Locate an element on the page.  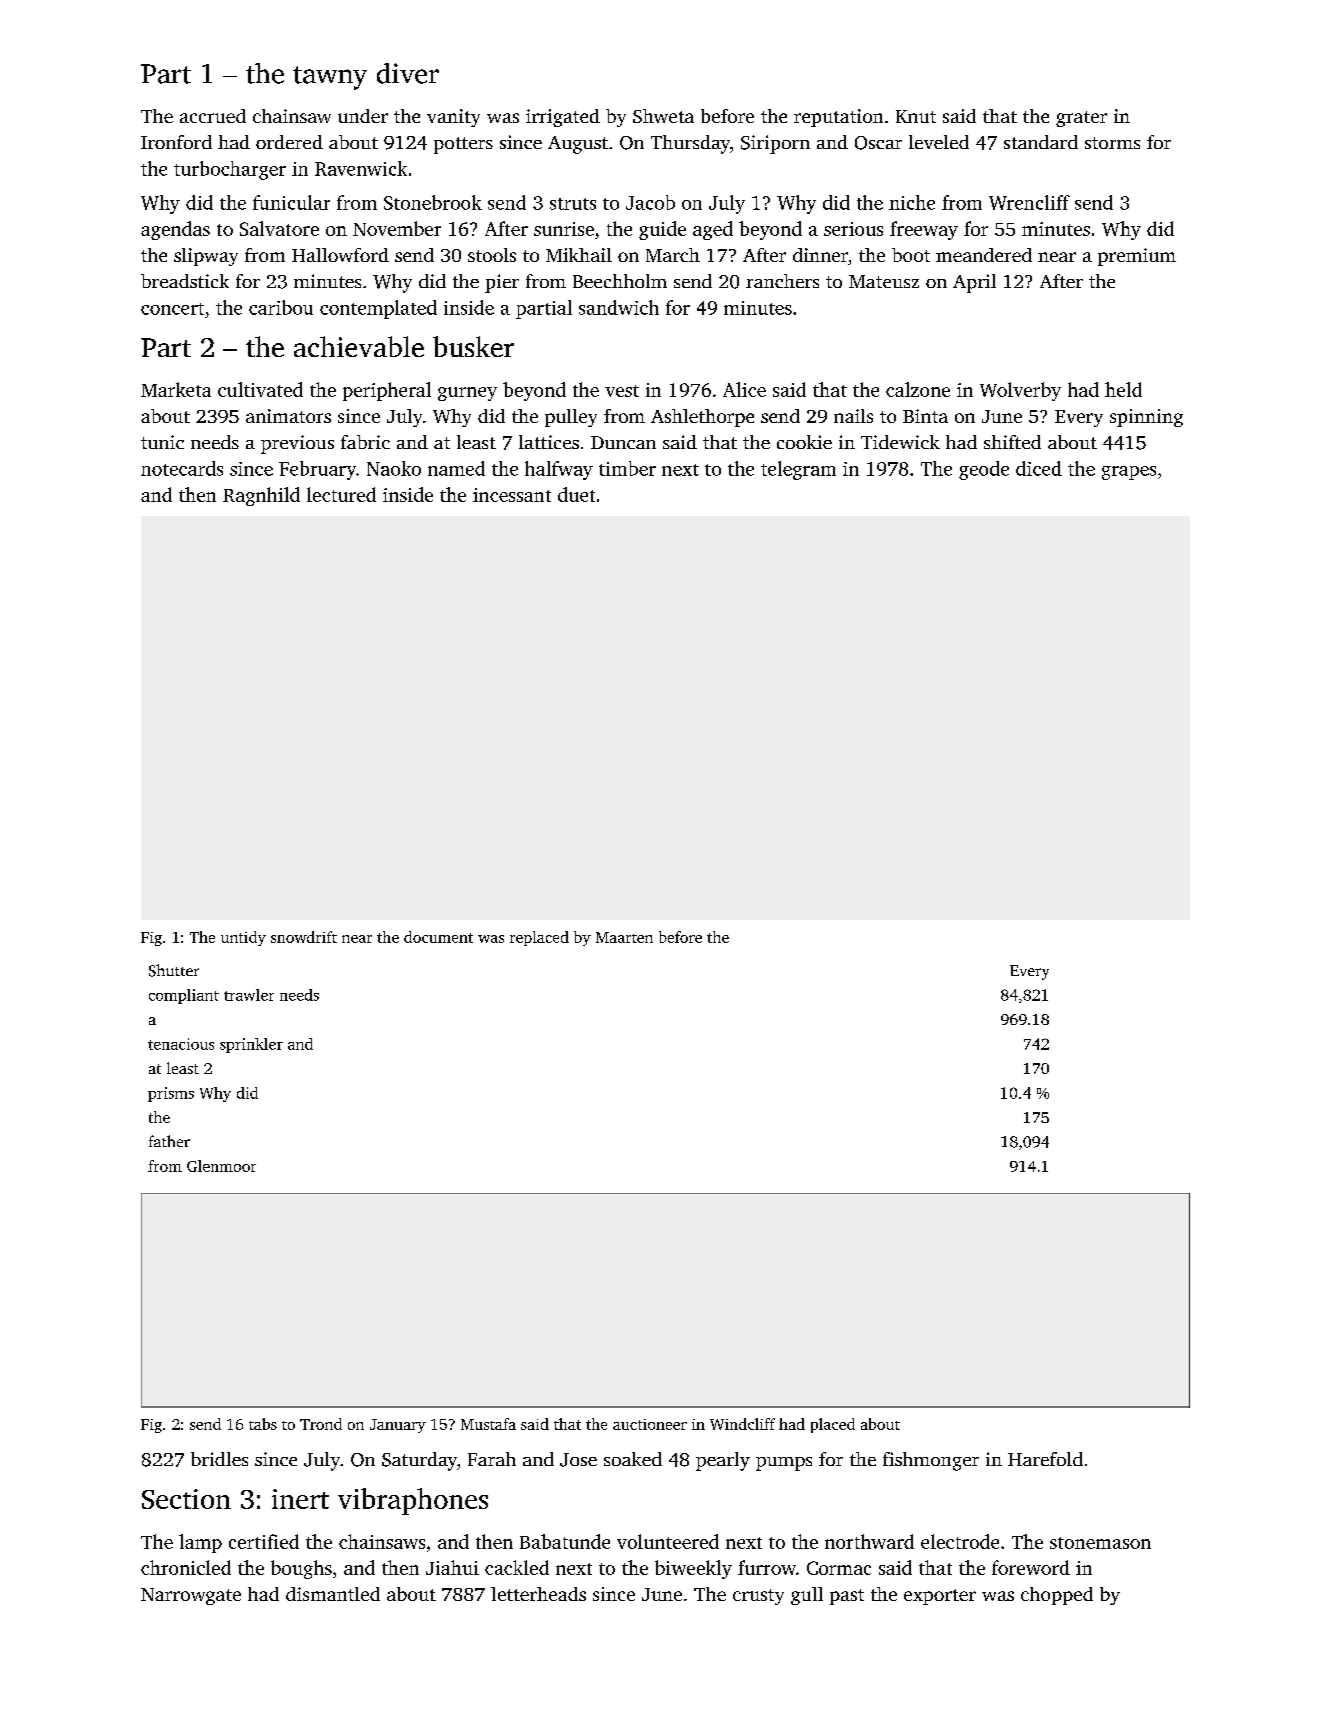
dismantled is located at coordinates (333, 1594).
